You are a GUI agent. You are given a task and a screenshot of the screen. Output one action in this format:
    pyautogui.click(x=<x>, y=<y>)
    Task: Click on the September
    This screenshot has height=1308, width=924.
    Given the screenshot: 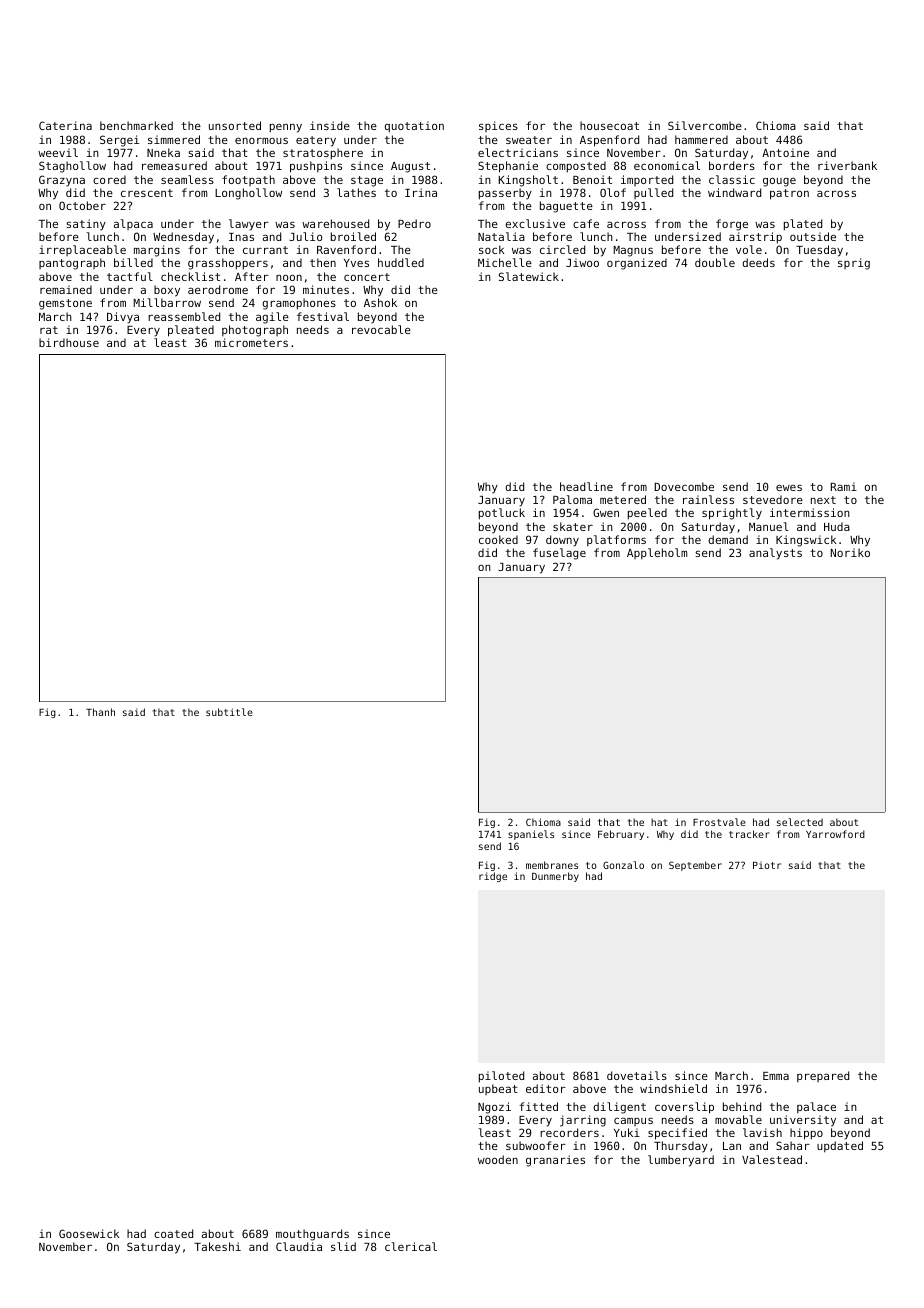 What is the action you would take?
    pyautogui.click(x=695, y=866)
